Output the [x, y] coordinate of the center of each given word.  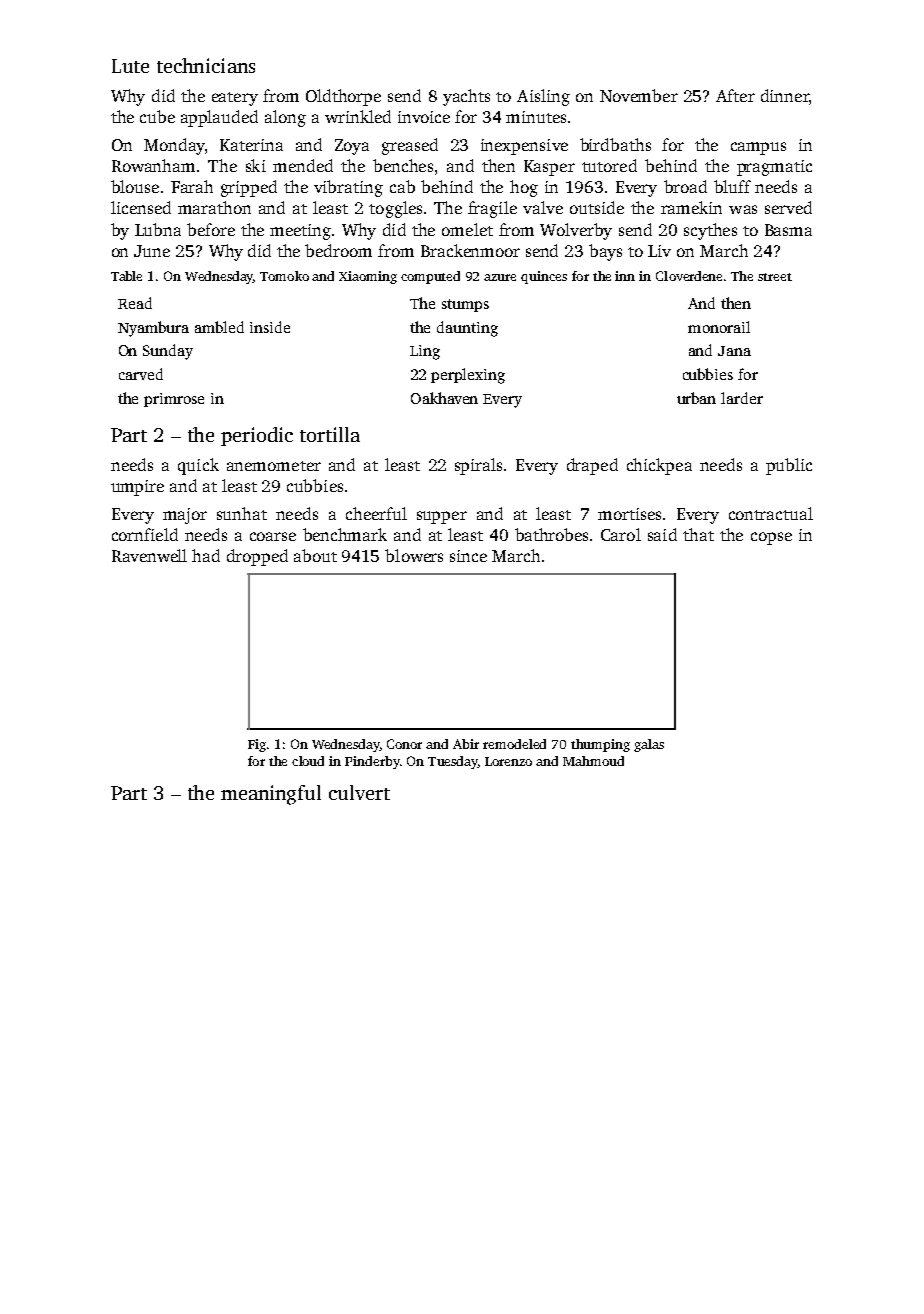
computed [430, 277]
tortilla [330, 434]
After [735, 95]
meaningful [271, 795]
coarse [273, 536]
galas [649, 745]
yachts [466, 97]
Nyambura [153, 329]
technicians [206, 65]
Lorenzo [508, 761]
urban [696, 398]
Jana [734, 351]
